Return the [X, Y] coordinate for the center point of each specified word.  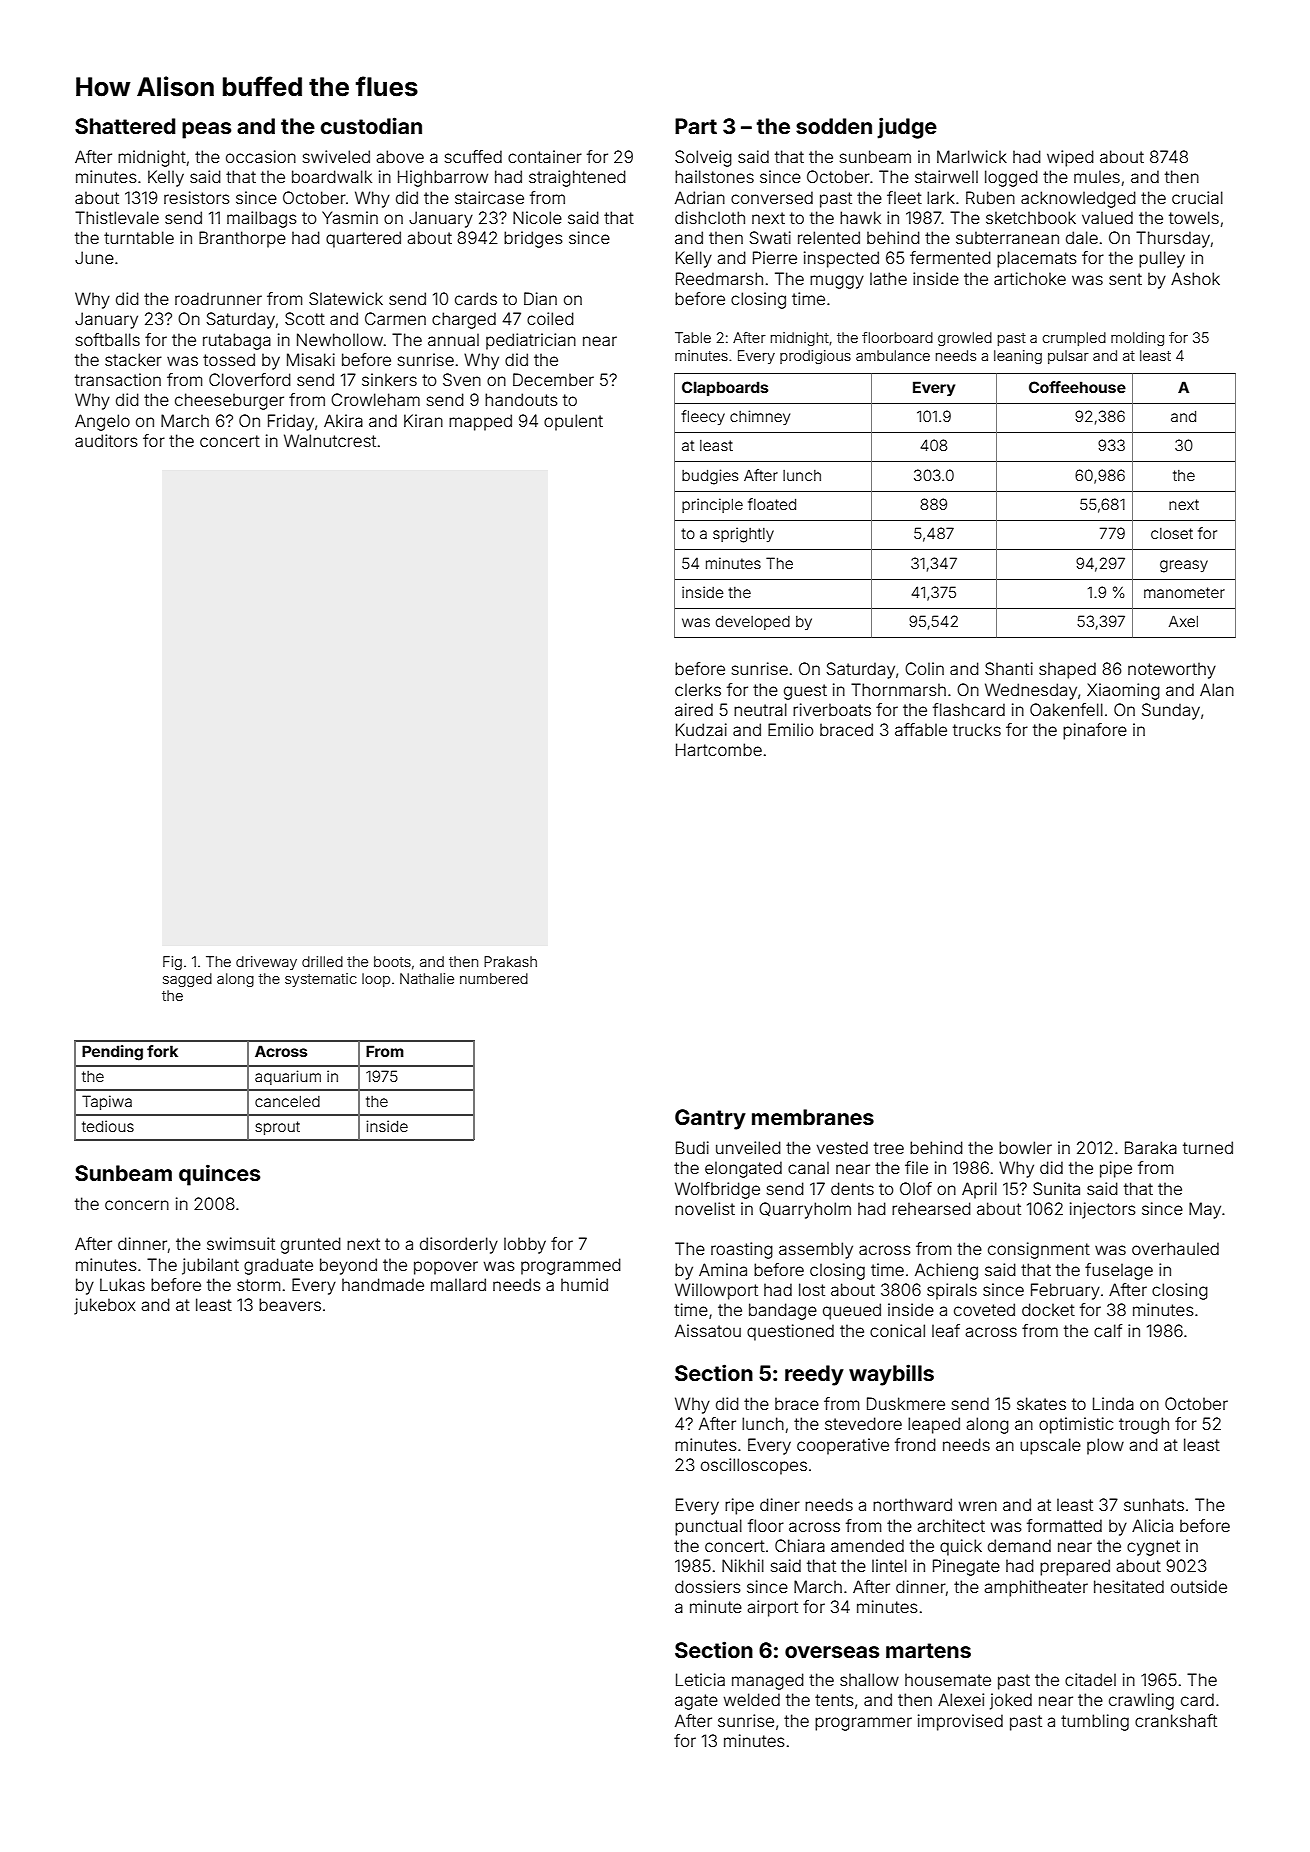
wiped [1070, 158]
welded [752, 1699]
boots [392, 961]
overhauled [1175, 1248]
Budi [692, 1147]
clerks [698, 689]
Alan [1217, 689]
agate [696, 1702]
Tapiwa [107, 1102]
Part [696, 126]
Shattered [125, 126]
